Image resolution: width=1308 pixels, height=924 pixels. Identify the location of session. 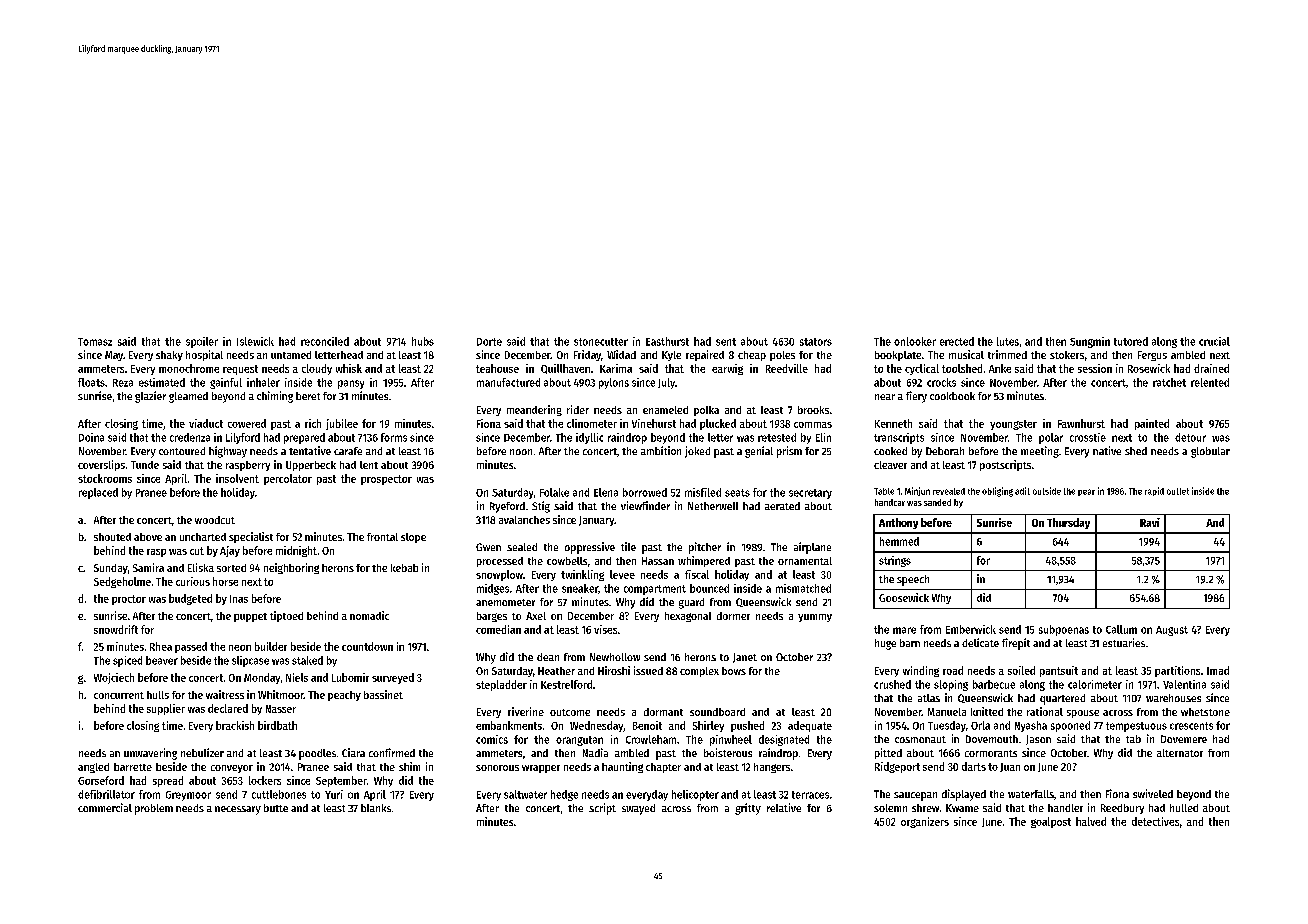
(1095, 368).
